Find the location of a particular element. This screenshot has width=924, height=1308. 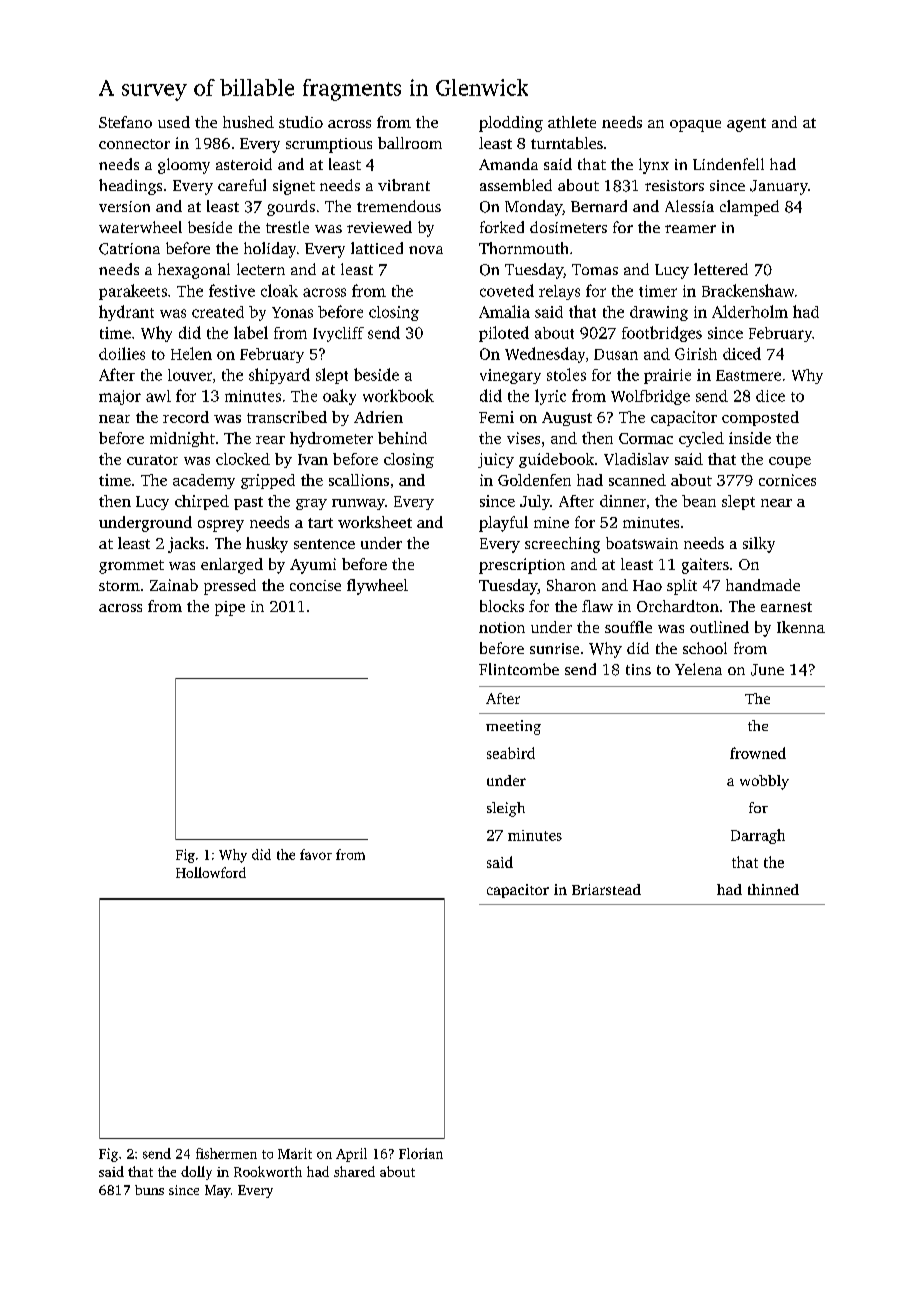

Alderholm is located at coordinates (750, 311).
